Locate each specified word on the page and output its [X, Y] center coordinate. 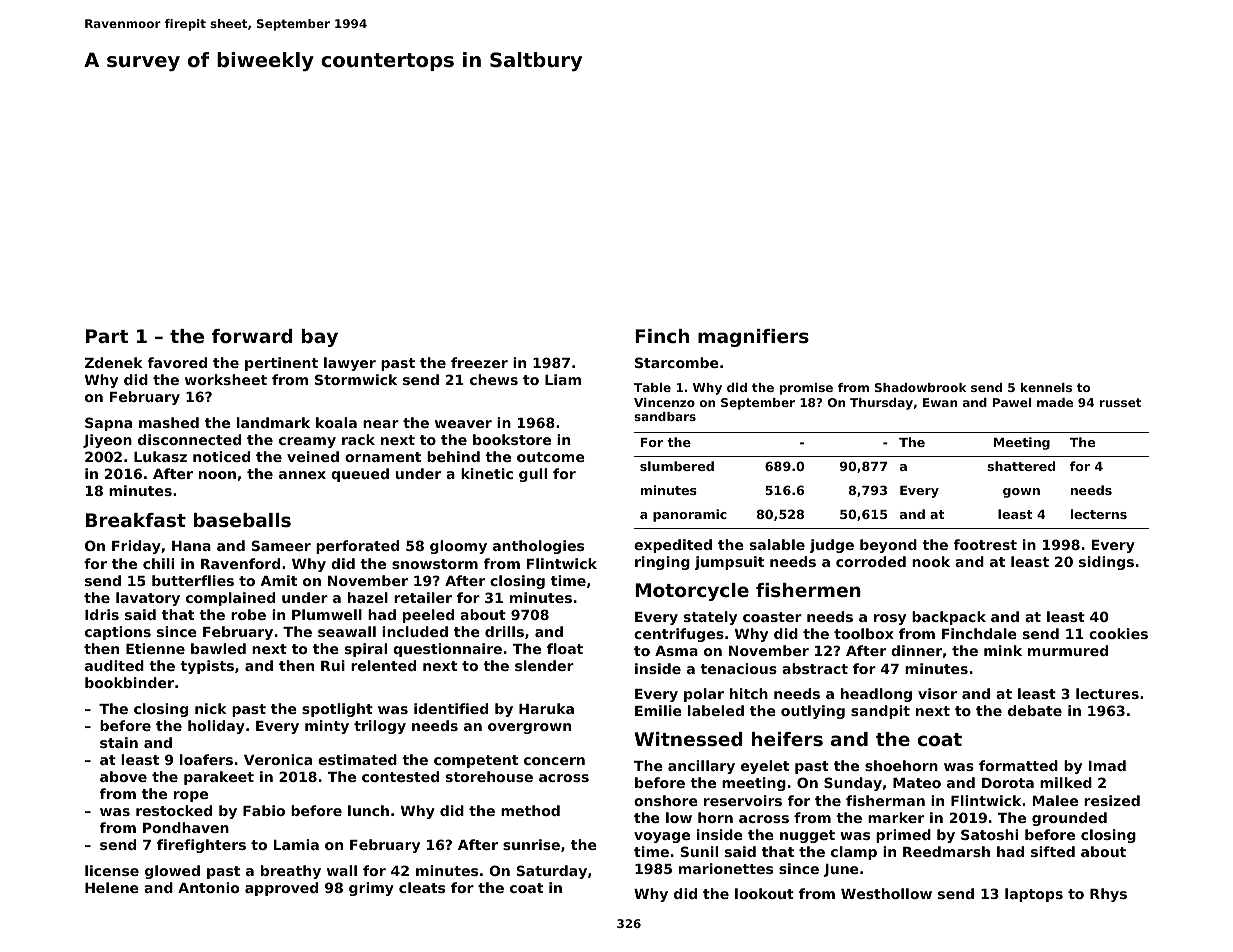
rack [358, 439]
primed [903, 836]
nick [211, 708]
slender [544, 665]
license [112, 870]
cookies [1118, 633]
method [530, 810]
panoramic [690, 515]
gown [1021, 493]
